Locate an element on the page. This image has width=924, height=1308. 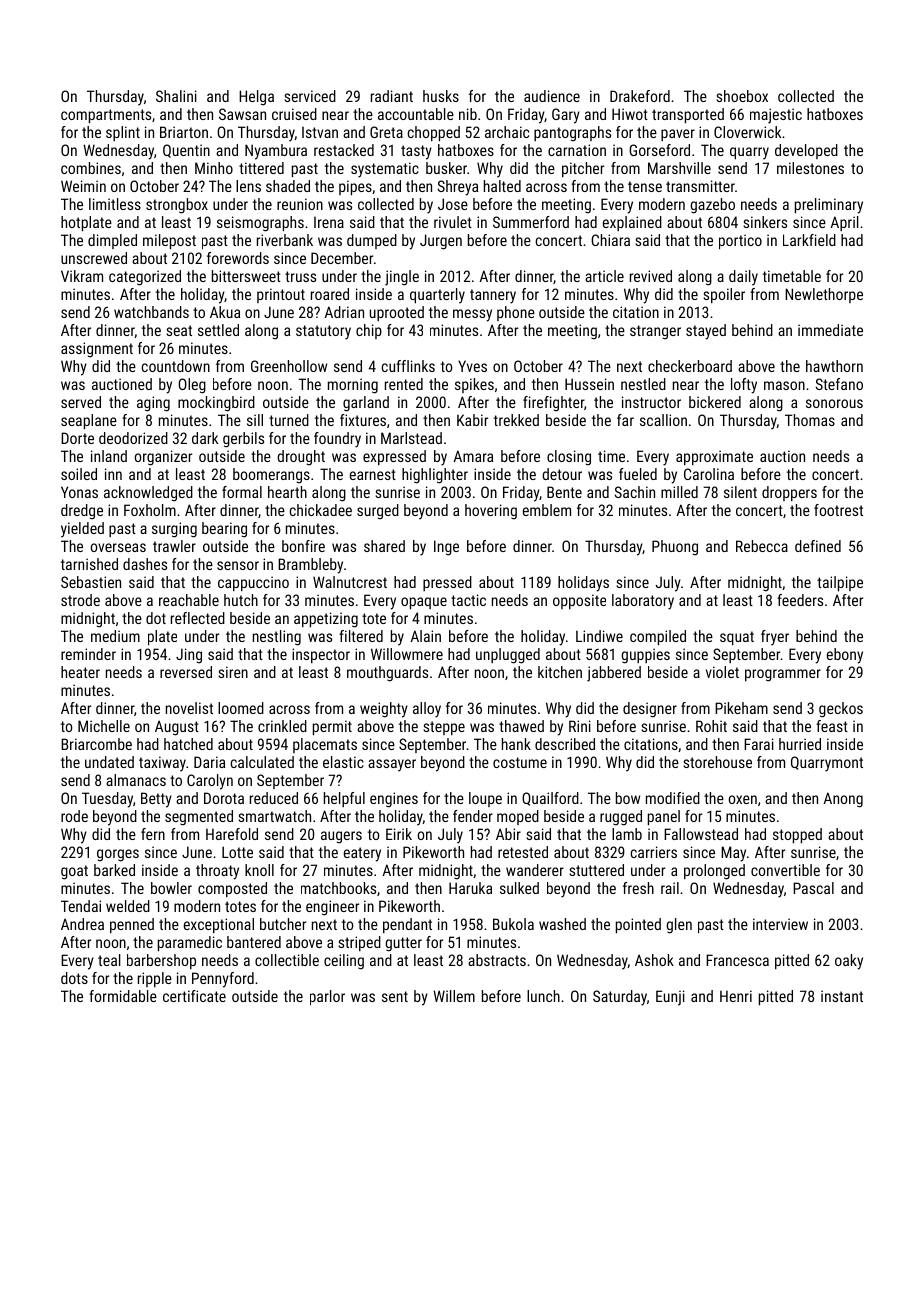
droppers is located at coordinates (789, 493).
